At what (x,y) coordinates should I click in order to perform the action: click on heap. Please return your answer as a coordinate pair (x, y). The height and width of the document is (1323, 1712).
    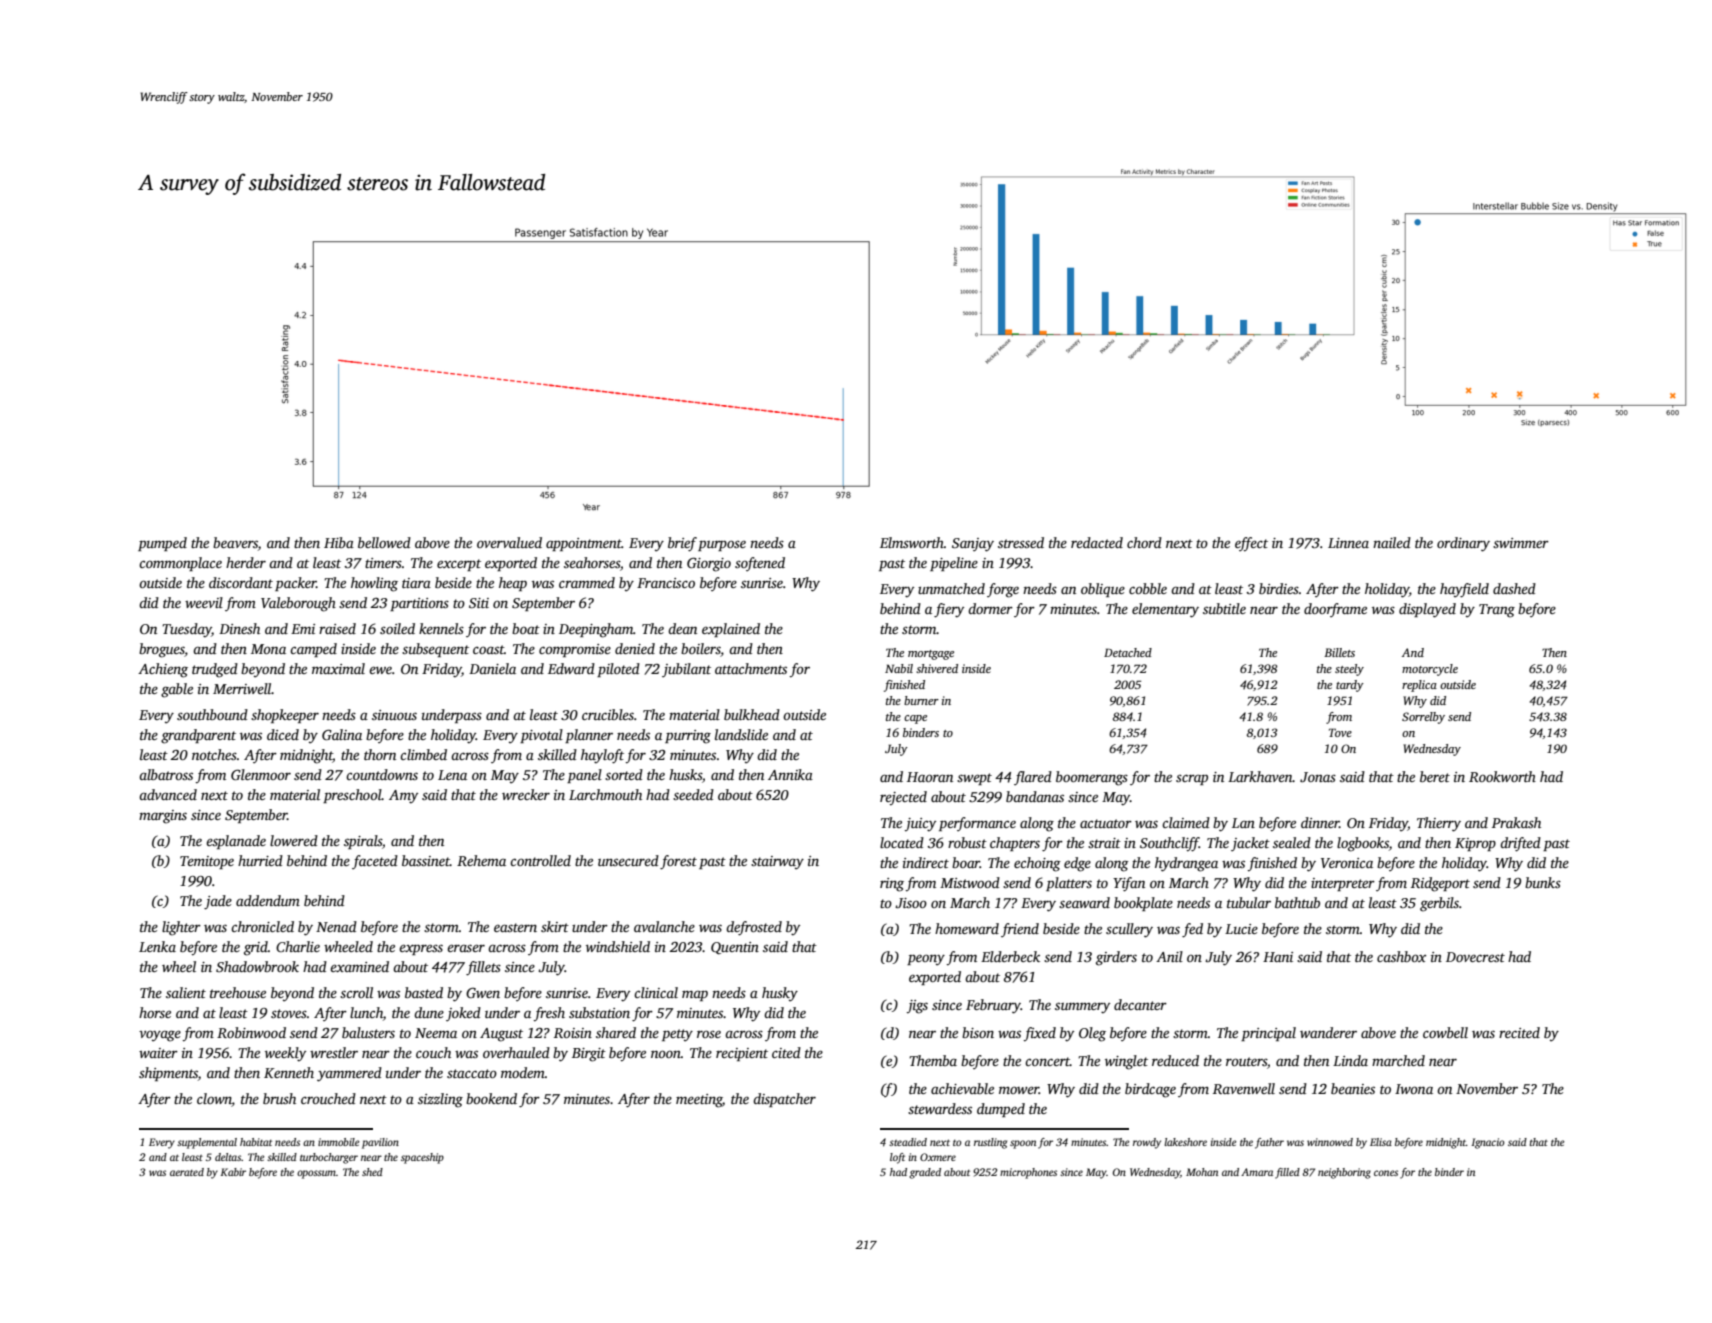
    Looking at the image, I should click on (513, 584).
